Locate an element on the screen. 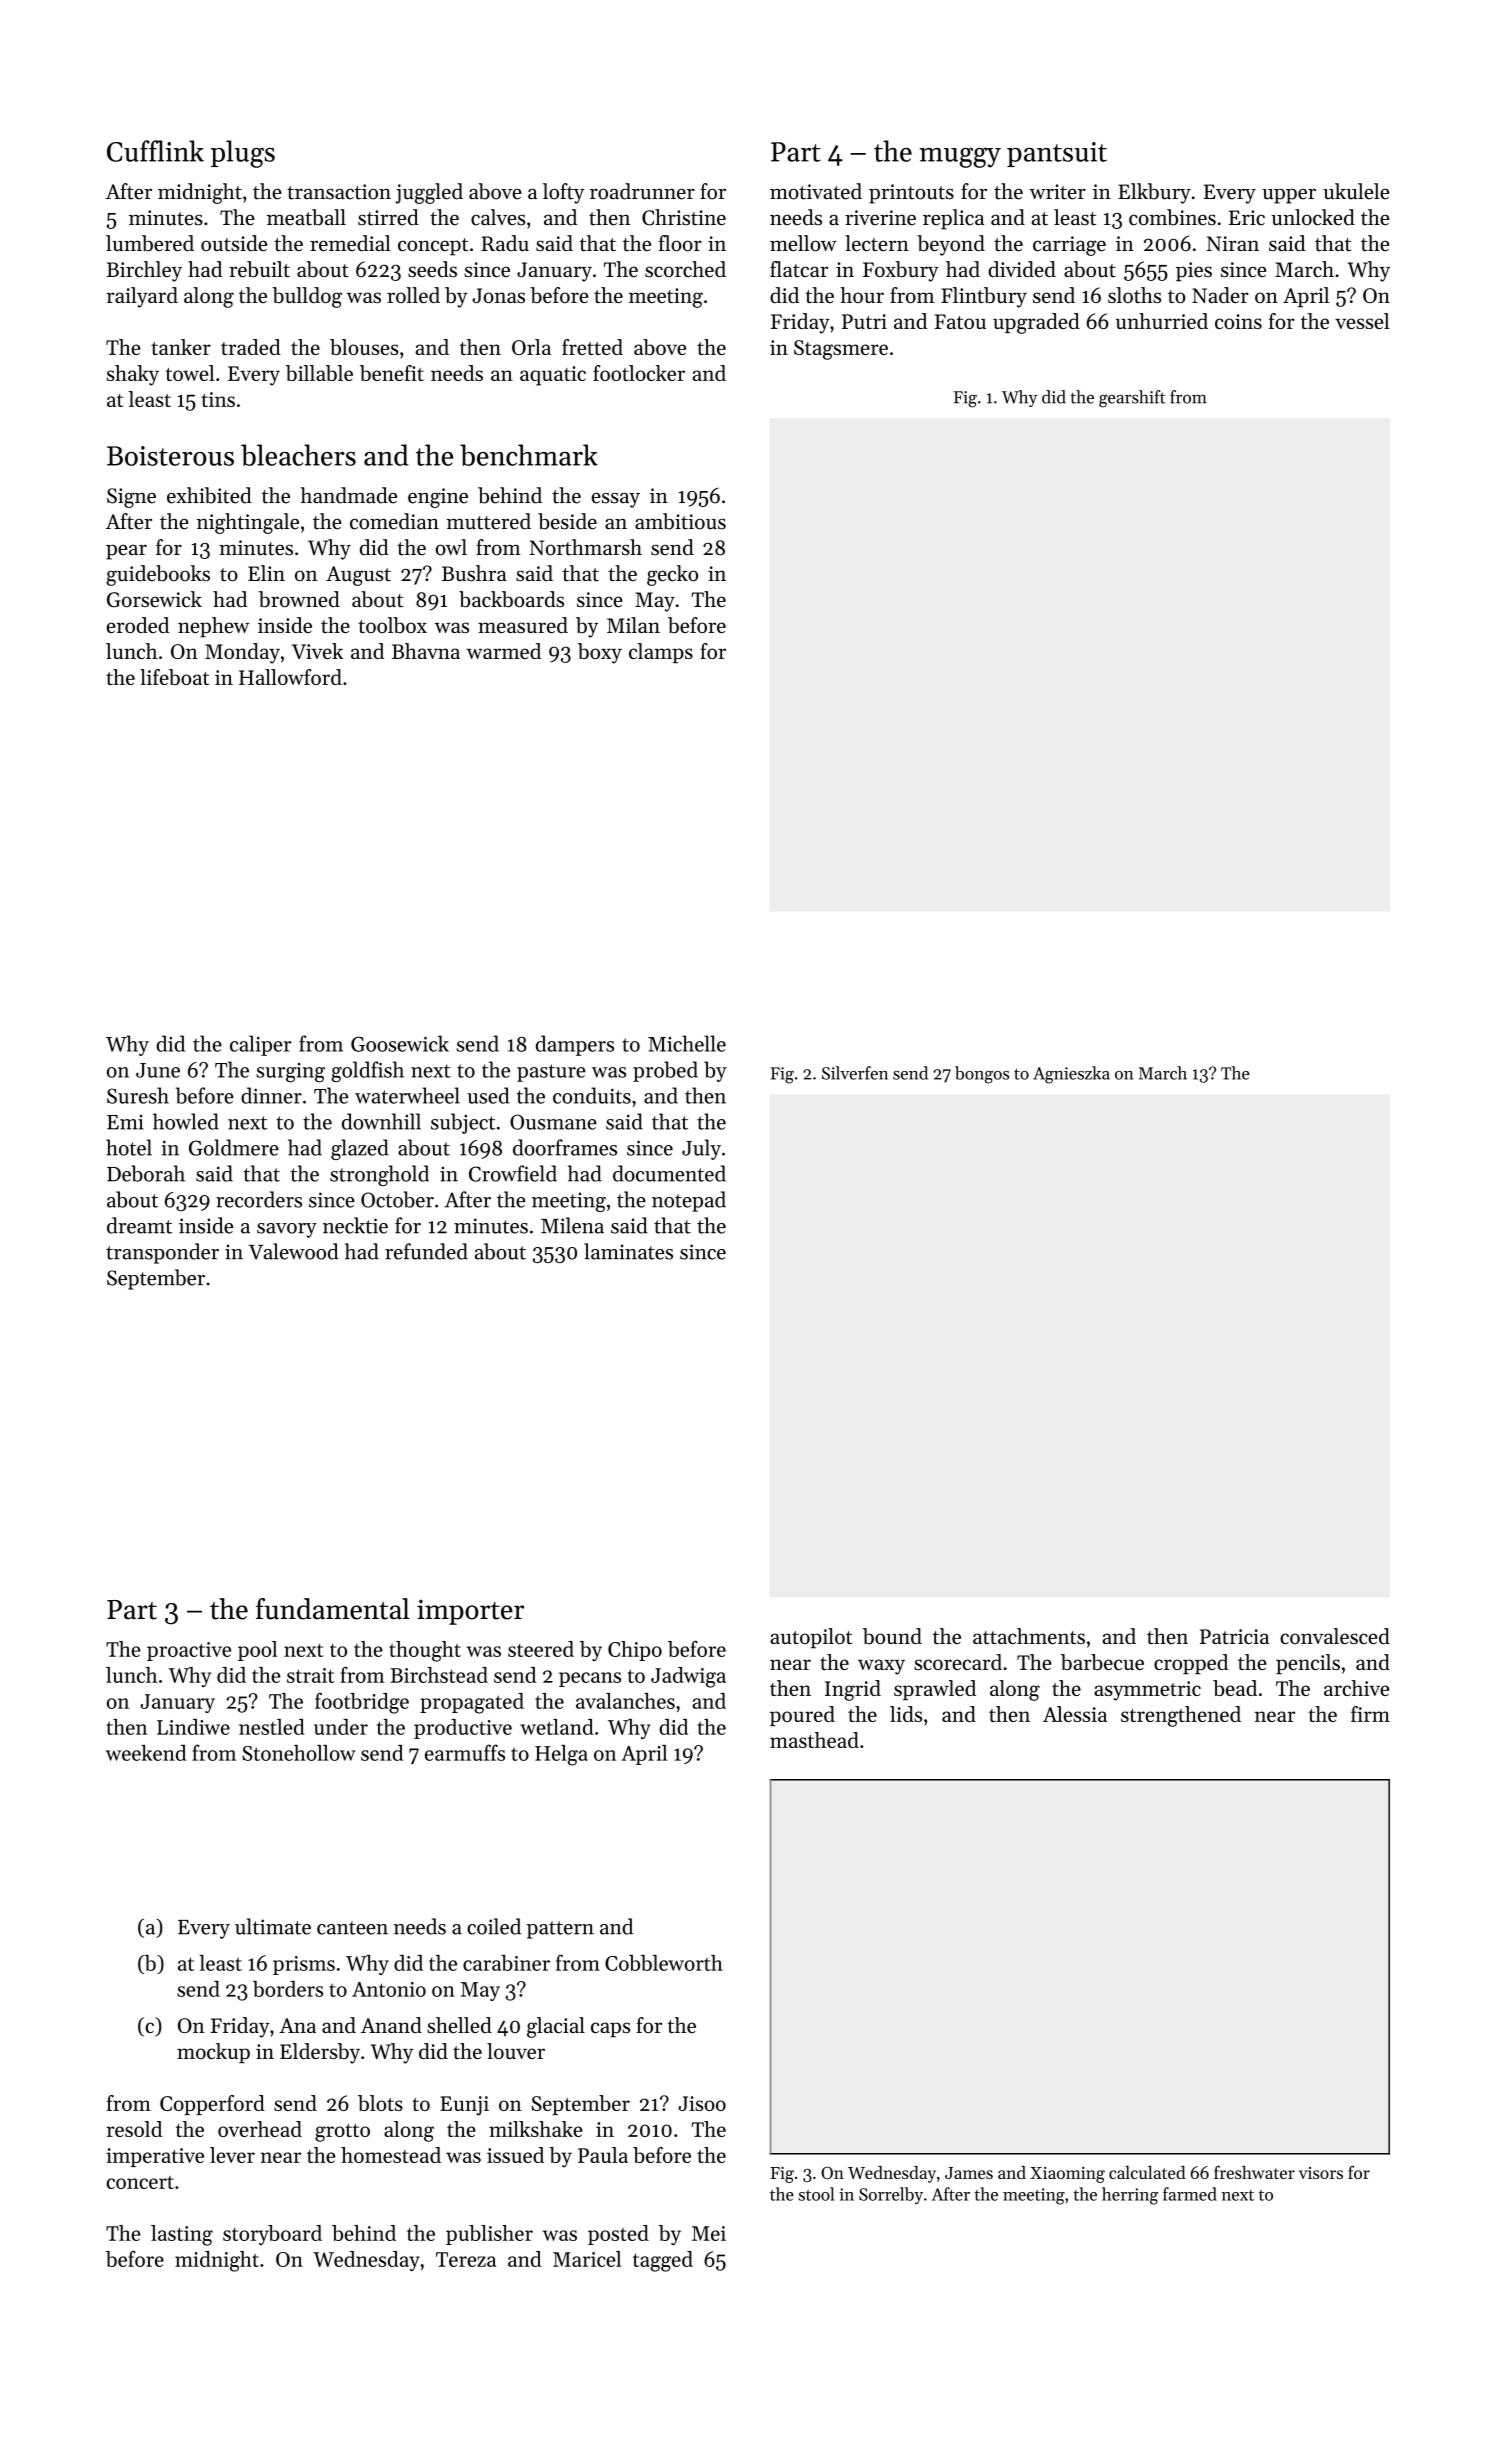 The height and width of the screenshot is (2464, 1496). stool is located at coordinates (816, 2194).
